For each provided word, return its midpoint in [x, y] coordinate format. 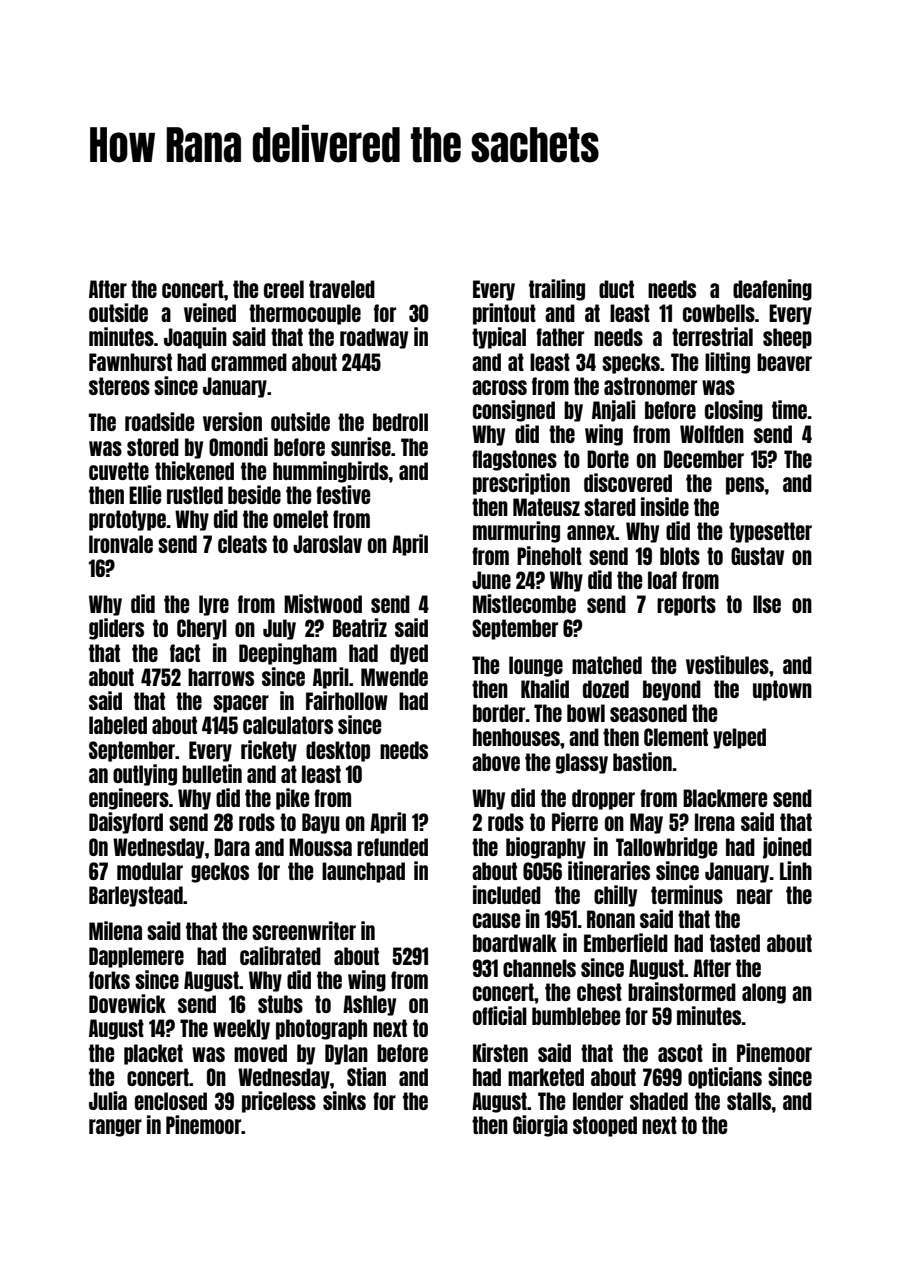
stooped [605, 1126]
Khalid [545, 688]
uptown [782, 690]
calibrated [280, 955]
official [500, 1015]
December [704, 459]
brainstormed [682, 991]
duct [616, 289]
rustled [195, 495]
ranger [115, 1128]
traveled [342, 289]
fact [185, 653]
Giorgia [540, 1126]
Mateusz [546, 507]
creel [284, 289]
